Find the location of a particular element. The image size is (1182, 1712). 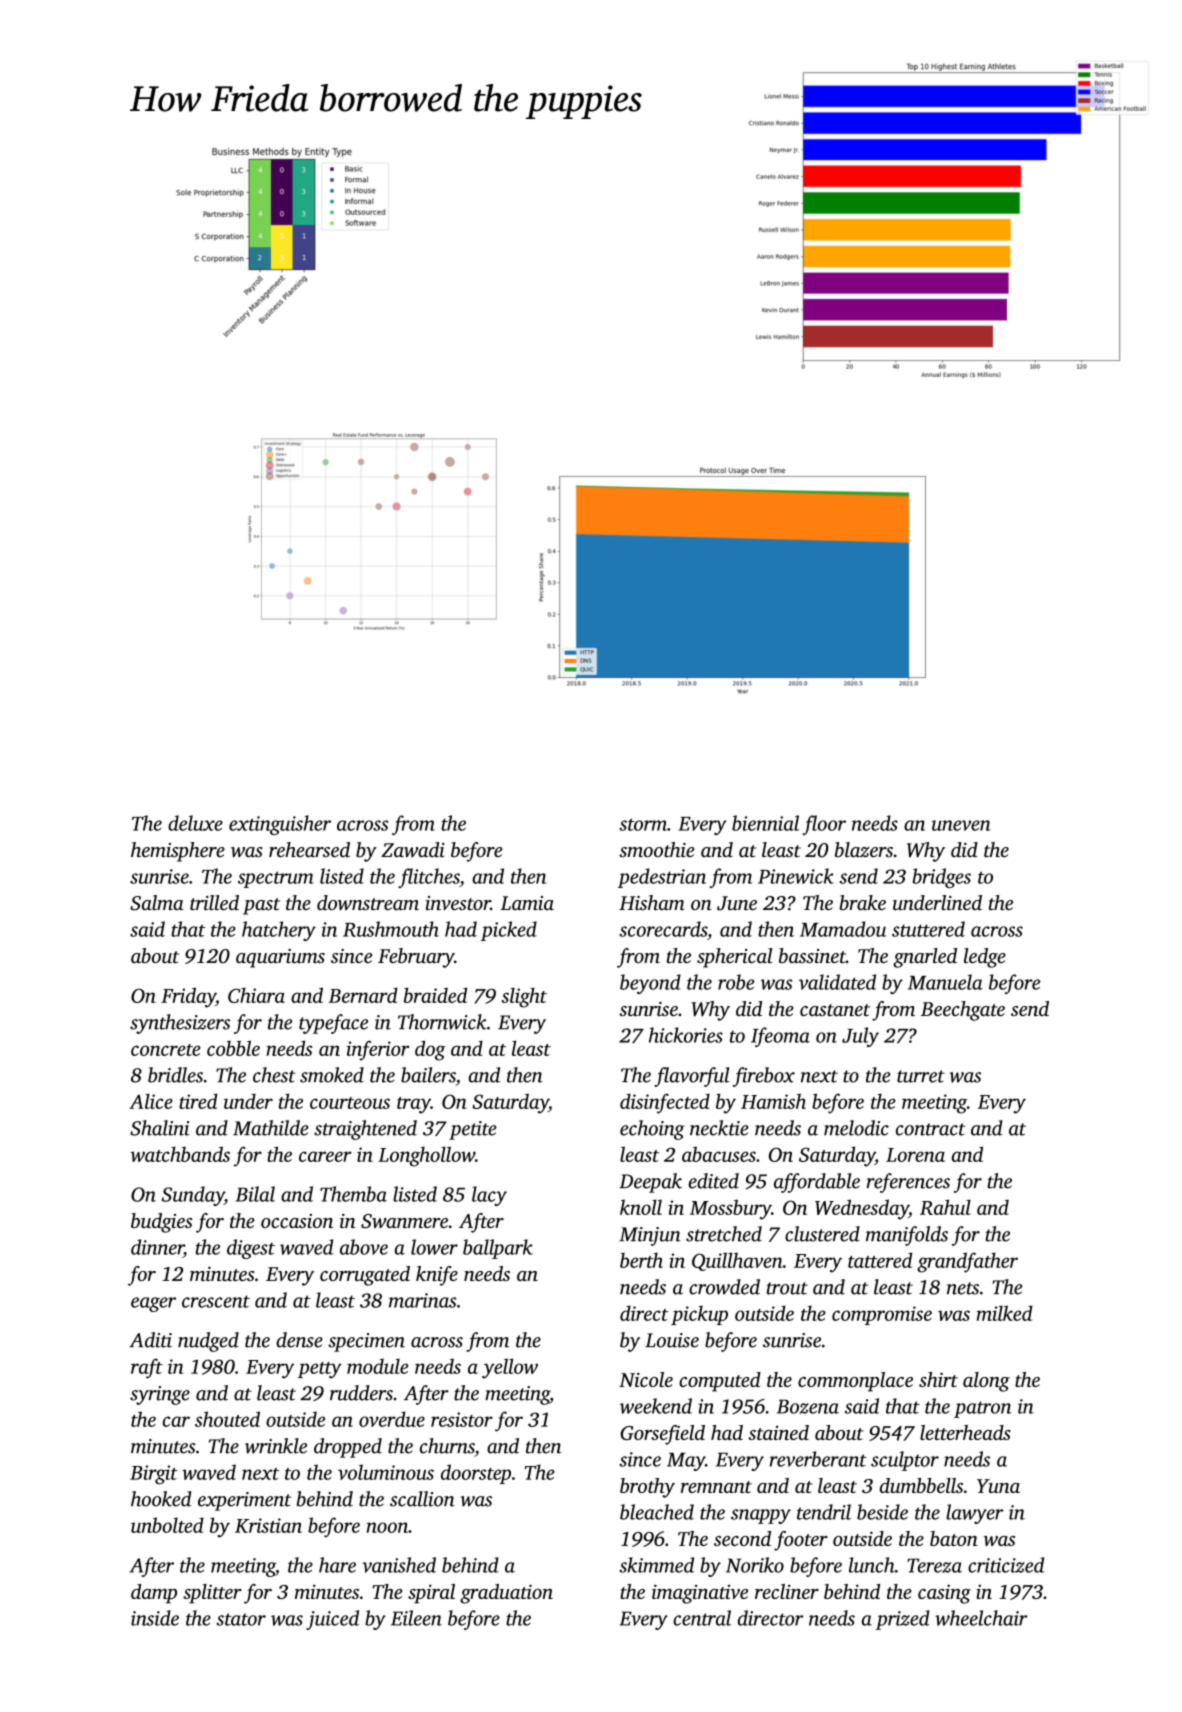

yellow is located at coordinates (510, 1368).
